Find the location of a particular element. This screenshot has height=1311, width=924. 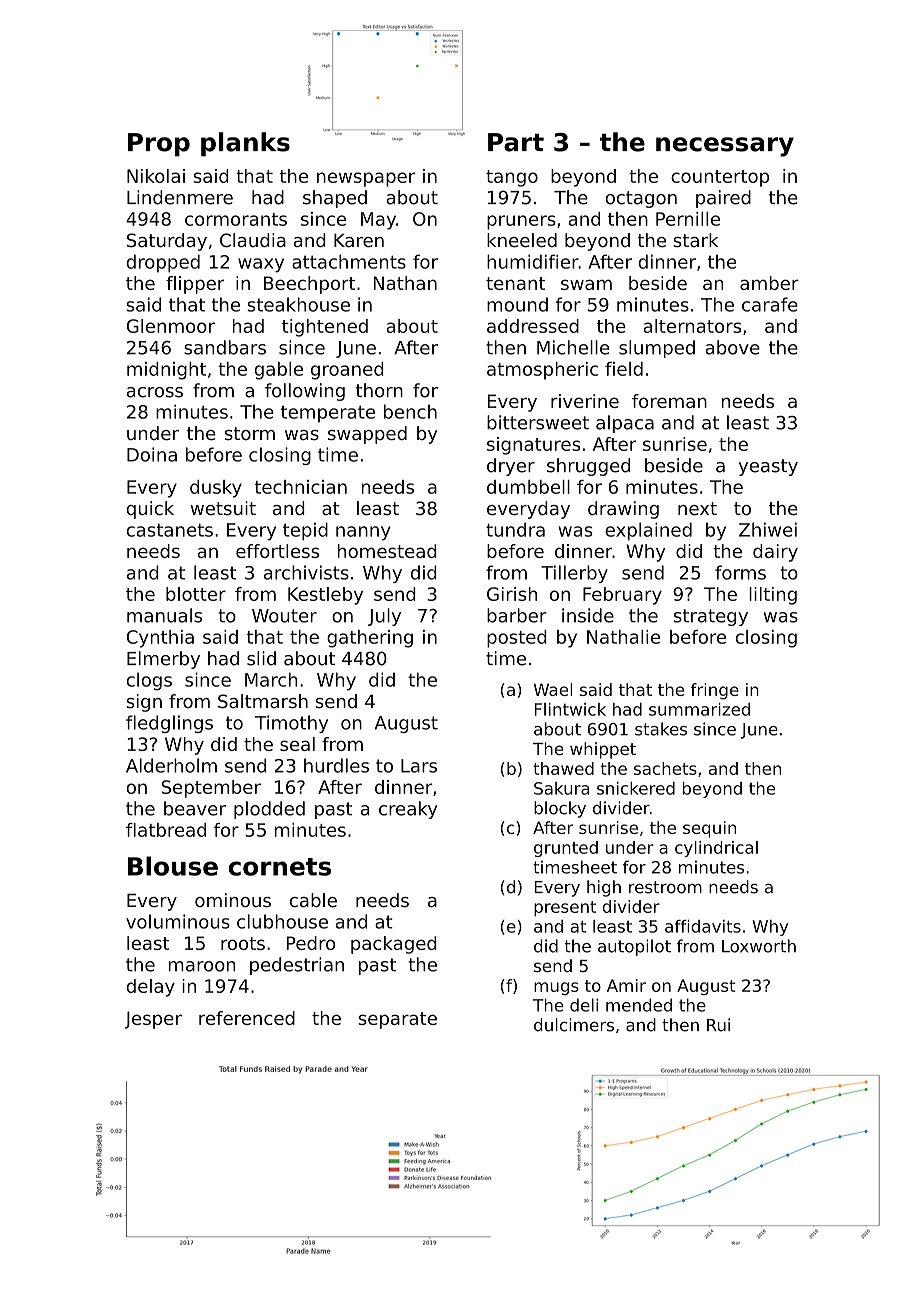

Blouse is located at coordinates (173, 866).
